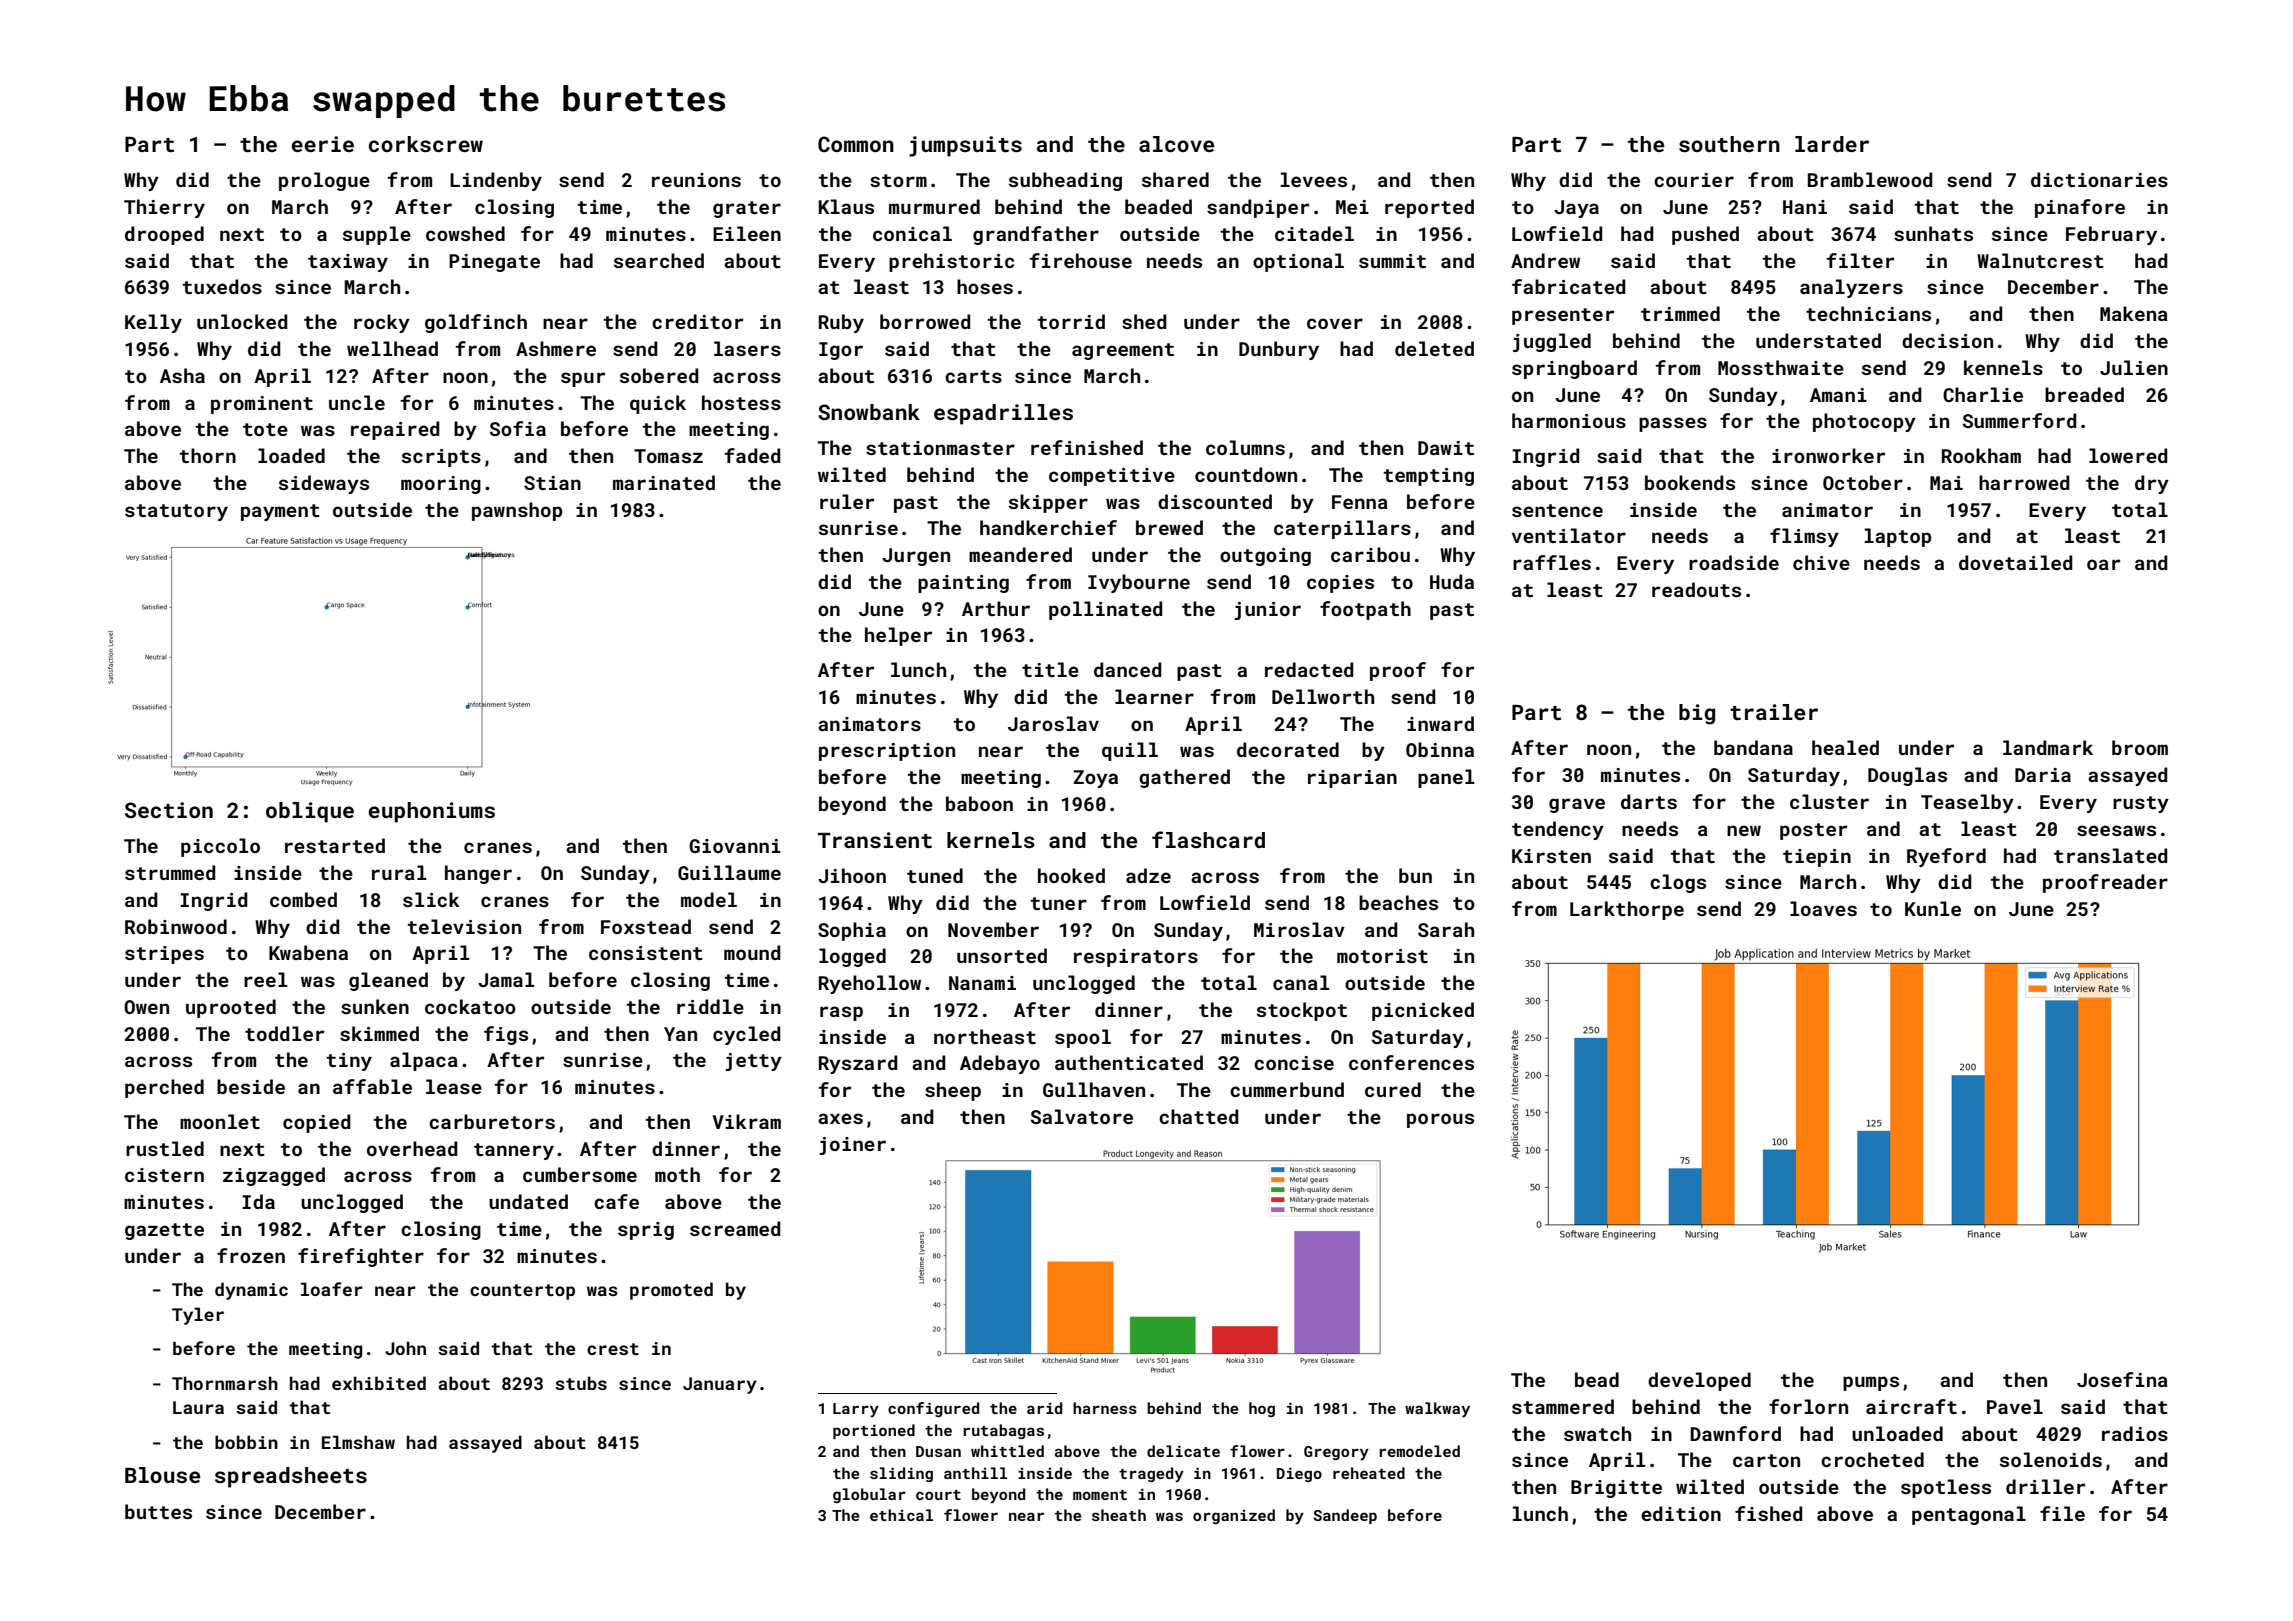 Image resolution: width=2293 pixels, height=1621 pixels. I want to click on Mossthwaite, so click(1781, 367).
